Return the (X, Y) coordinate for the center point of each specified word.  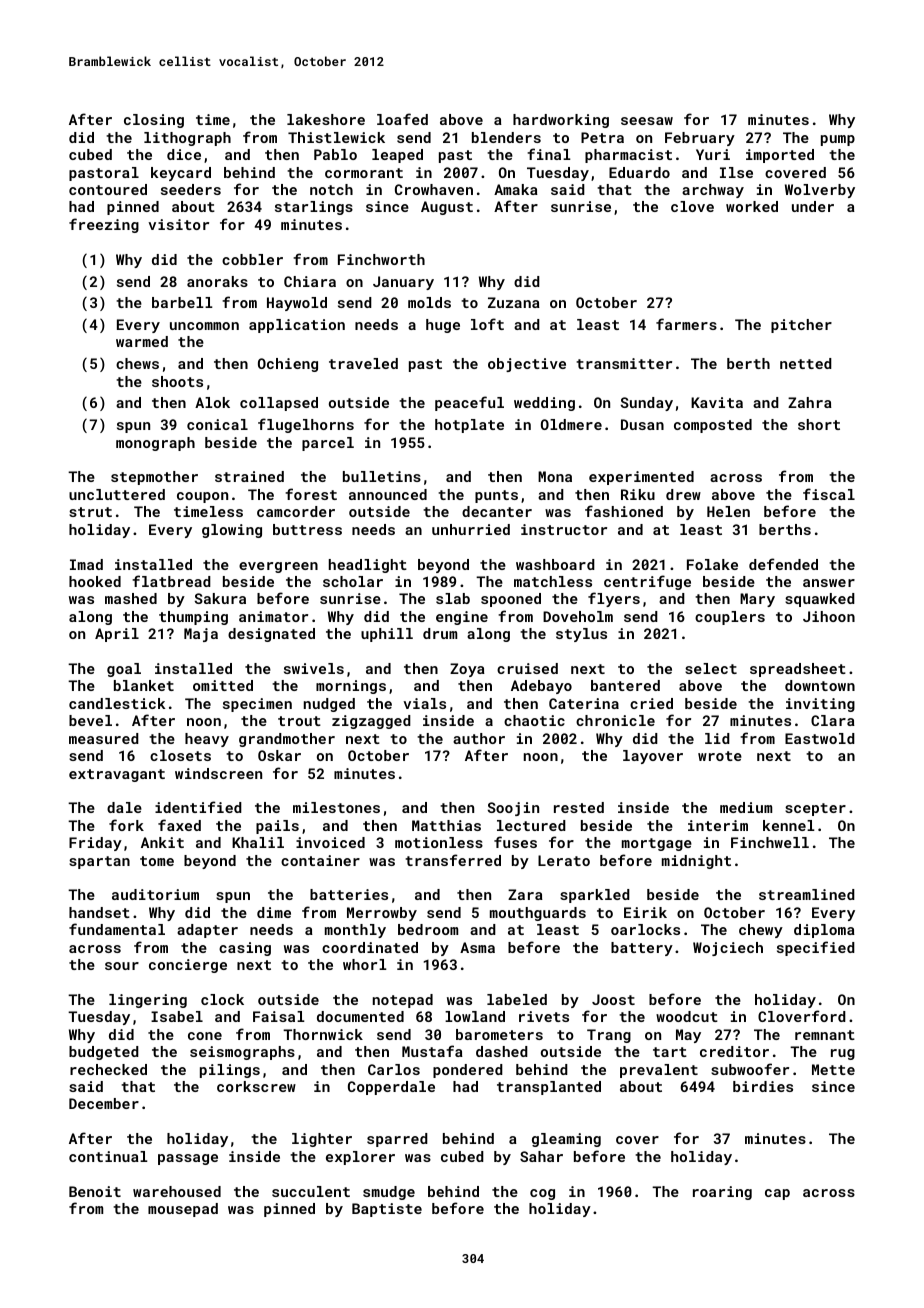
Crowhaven (434, 189)
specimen (257, 705)
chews (137, 363)
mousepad (183, 1210)
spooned (511, 600)
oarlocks (645, 929)
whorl (365, 964)
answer (829, 583)
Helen (728, 511)
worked (752, 206)
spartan (99, 862)
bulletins (382, 476)
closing (154, 121)
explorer (360, 1158)
